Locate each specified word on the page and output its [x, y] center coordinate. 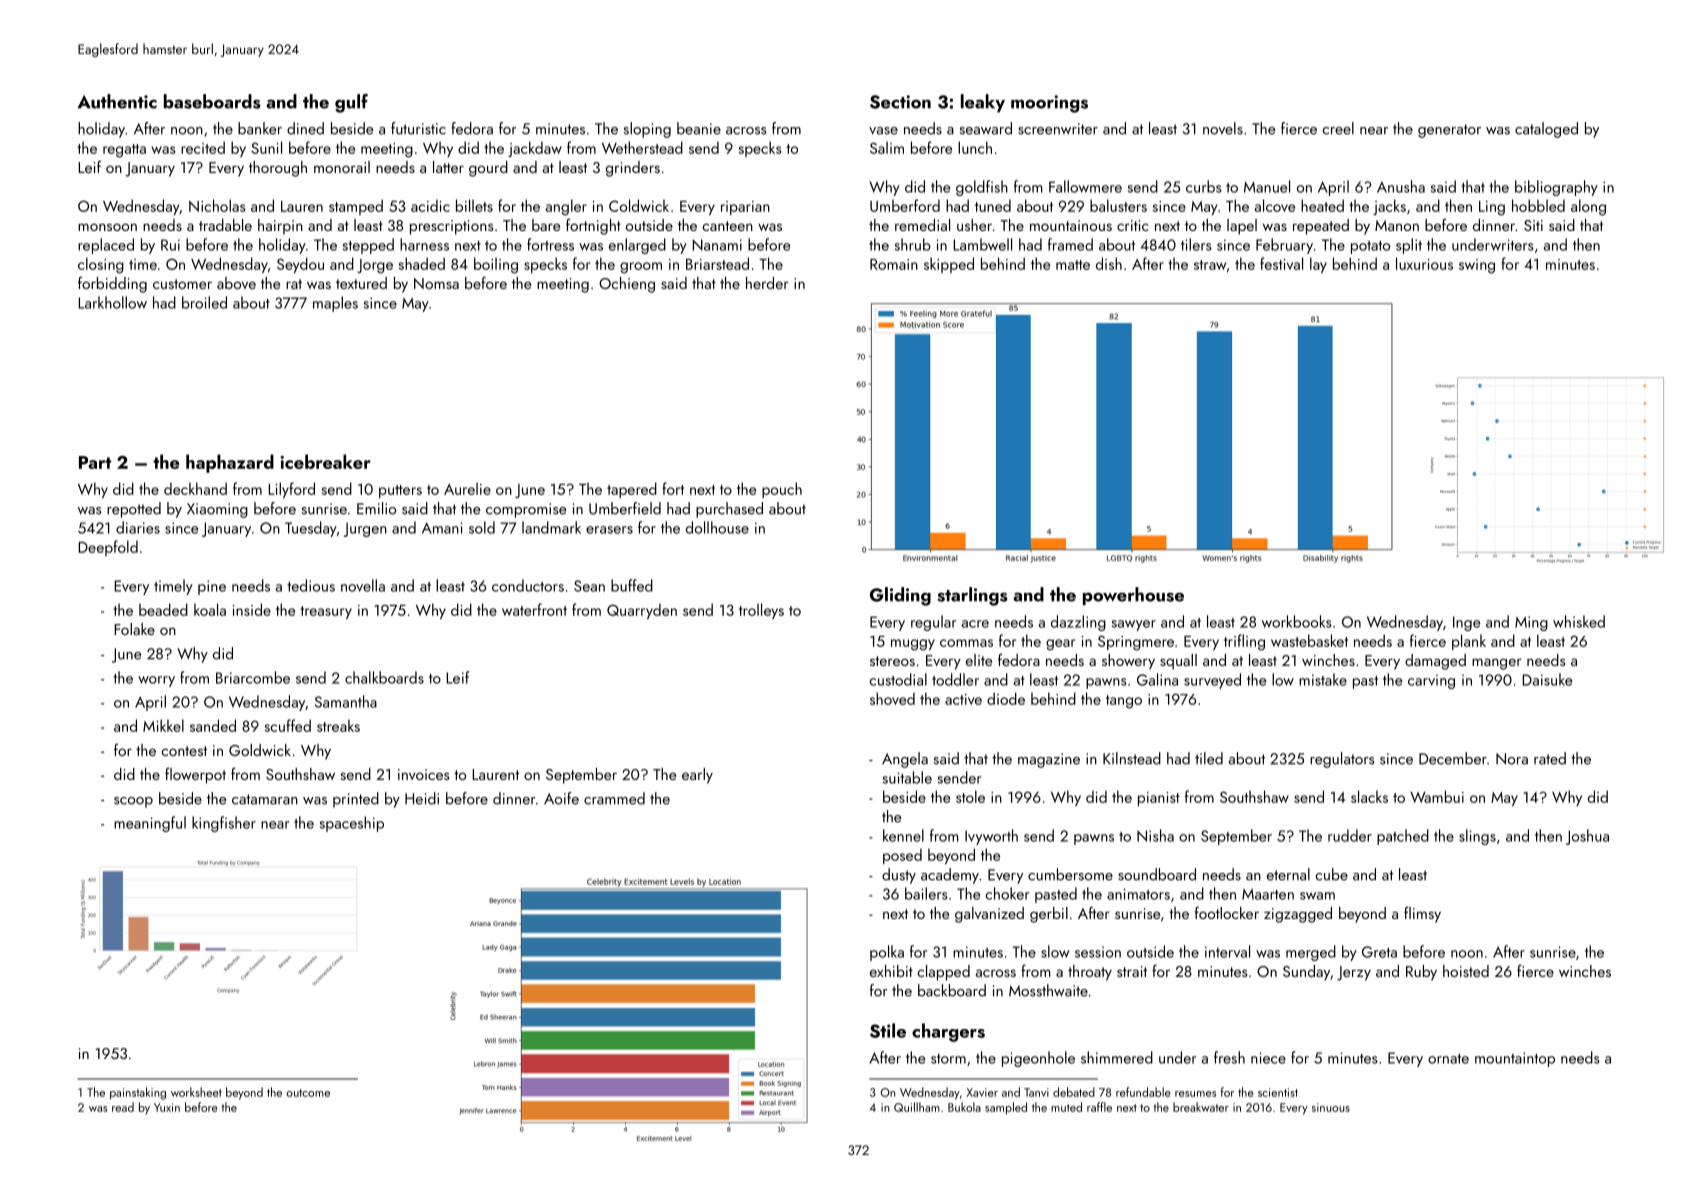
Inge [1466, 623]
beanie [699, 128]
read [123, 1107]
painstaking [138, 1093]
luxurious [1424, 263]
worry [156, 681]
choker [1007, 893]
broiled [204, 302]
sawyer [1134, 625]
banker [260, 128]
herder [767, 283]
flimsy [1422, 915]
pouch [782, 490]
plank [1469, 642]
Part [95, 462]
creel [1338, 128]
